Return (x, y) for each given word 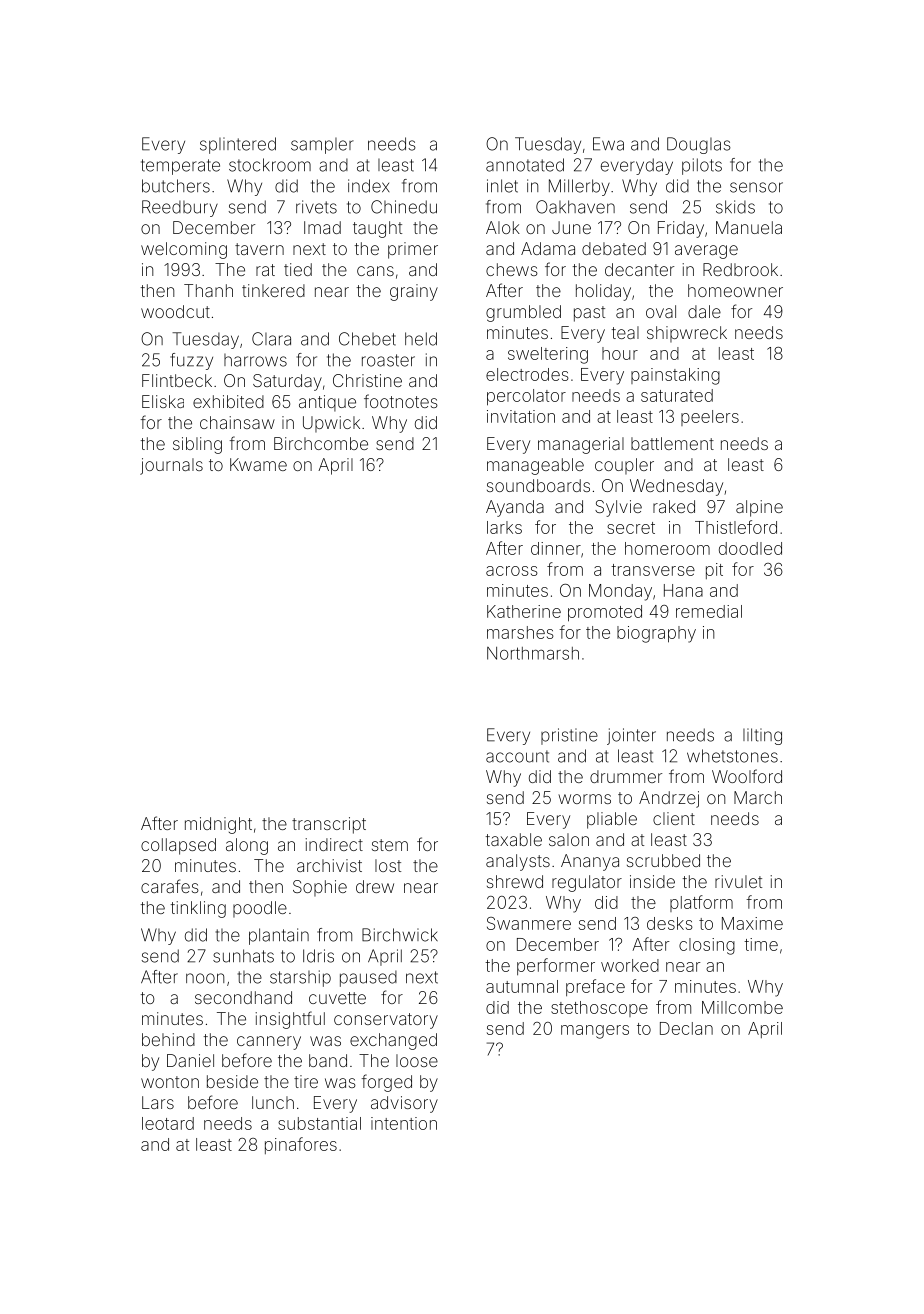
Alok (503, 227)
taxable (514, 839)
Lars (158, 1102)
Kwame (258, 464)
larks (504, 527)
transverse (653, 570)
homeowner (735, 290)
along (247, 846)
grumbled (523, 313)
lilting (762, 736)
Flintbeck (177, 380)
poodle (260, 909)
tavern (259, 249)
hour (620, 353)
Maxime (752, 923)
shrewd (515, 881)
